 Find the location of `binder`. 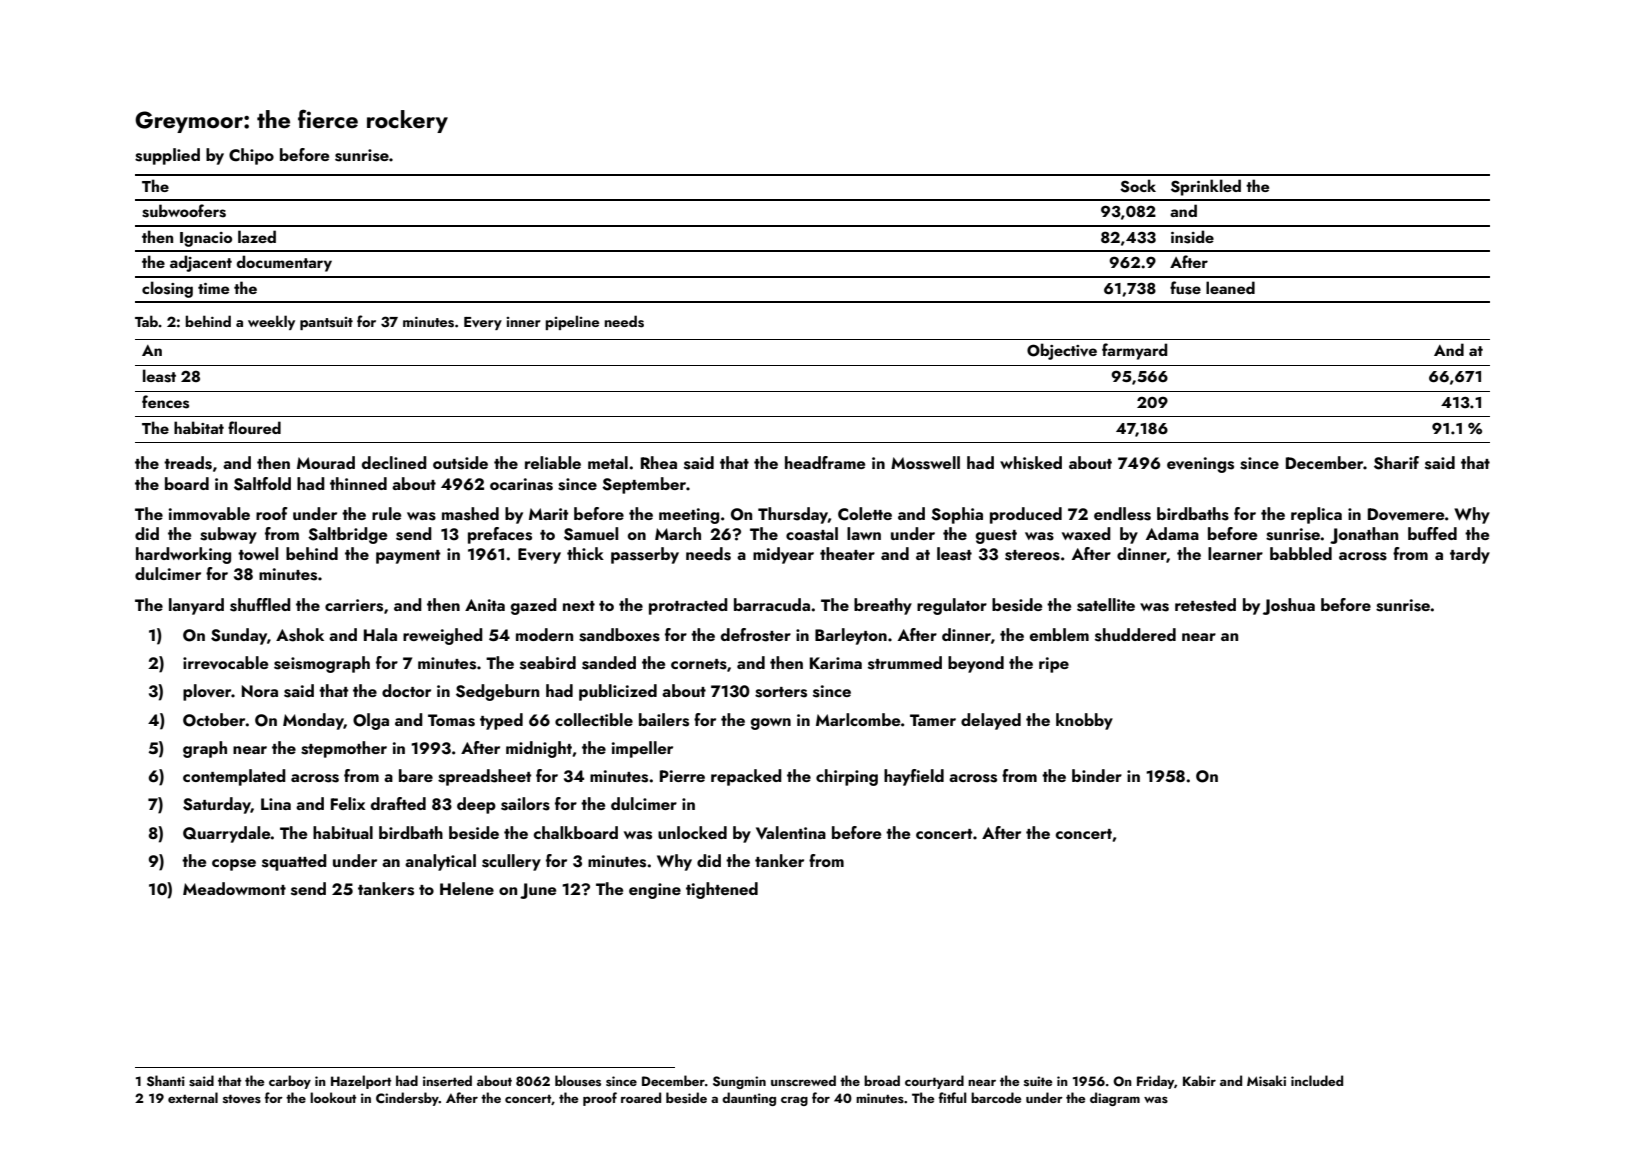

binder is located at coordinates (1097, 775).
